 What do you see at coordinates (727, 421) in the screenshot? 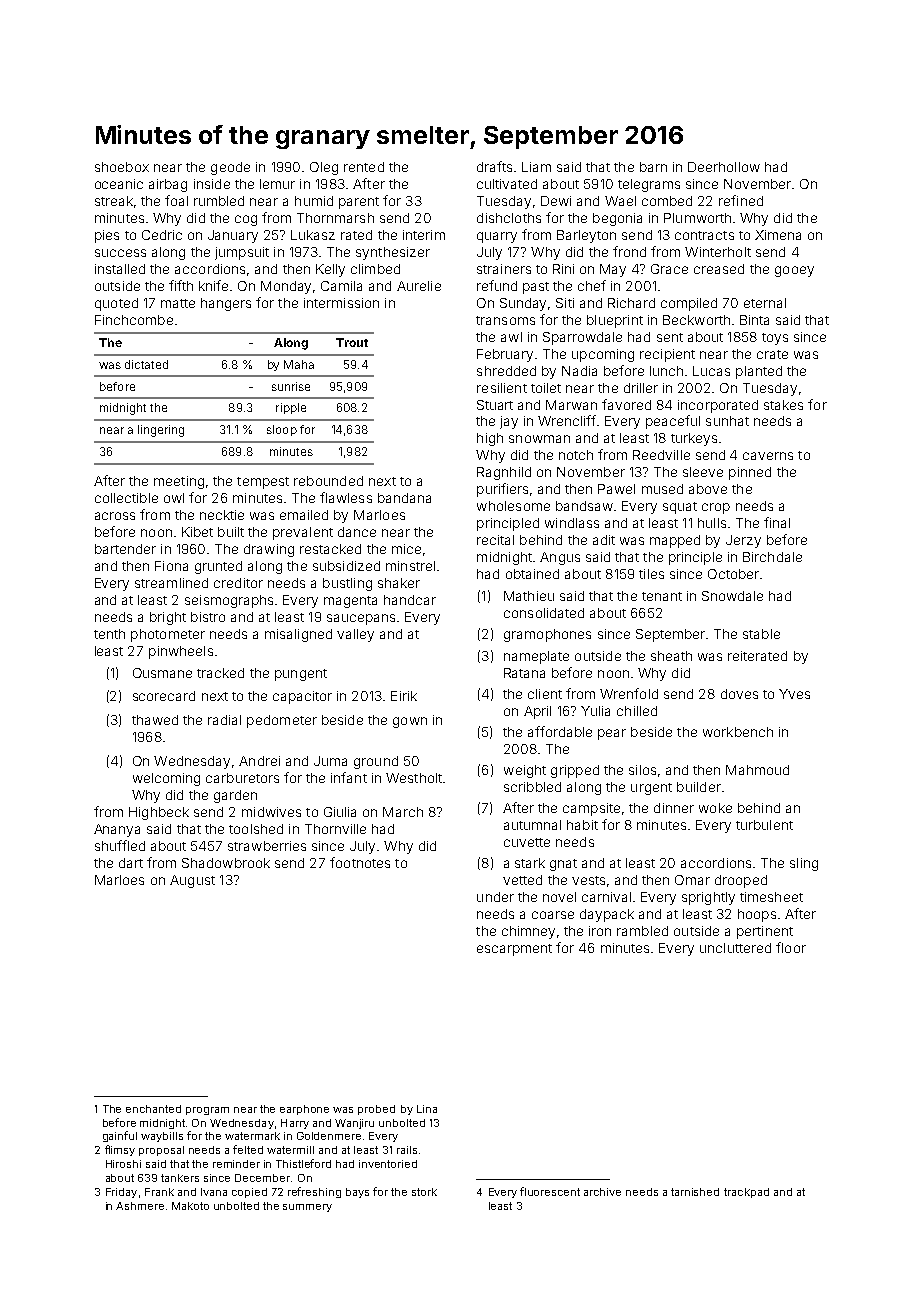
I see `sunhat` at bounding box center [727, 421].
